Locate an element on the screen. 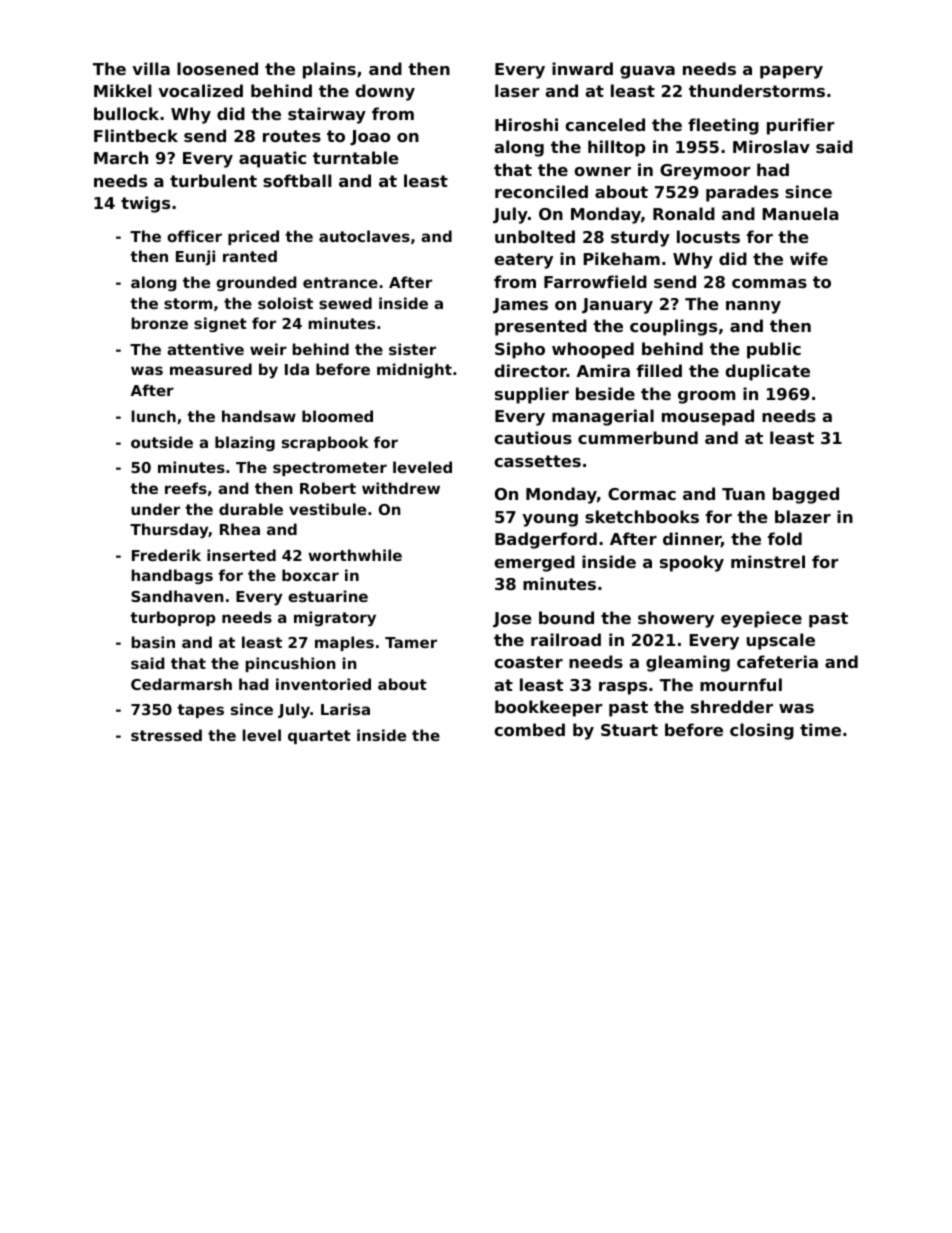  quartet is located at coordinates (319, 737).
